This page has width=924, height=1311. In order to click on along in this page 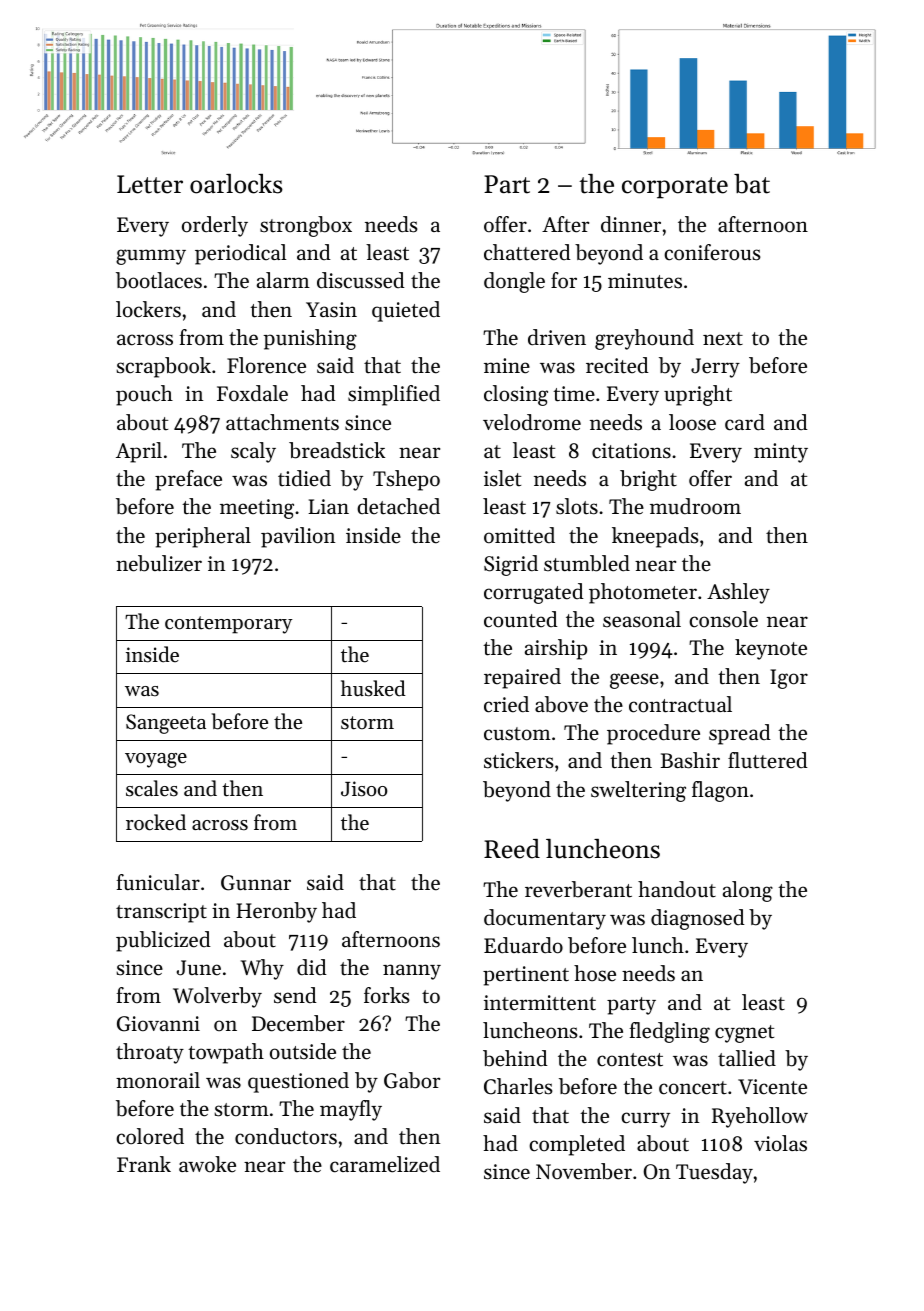, I will do `click(748, 891)`.
